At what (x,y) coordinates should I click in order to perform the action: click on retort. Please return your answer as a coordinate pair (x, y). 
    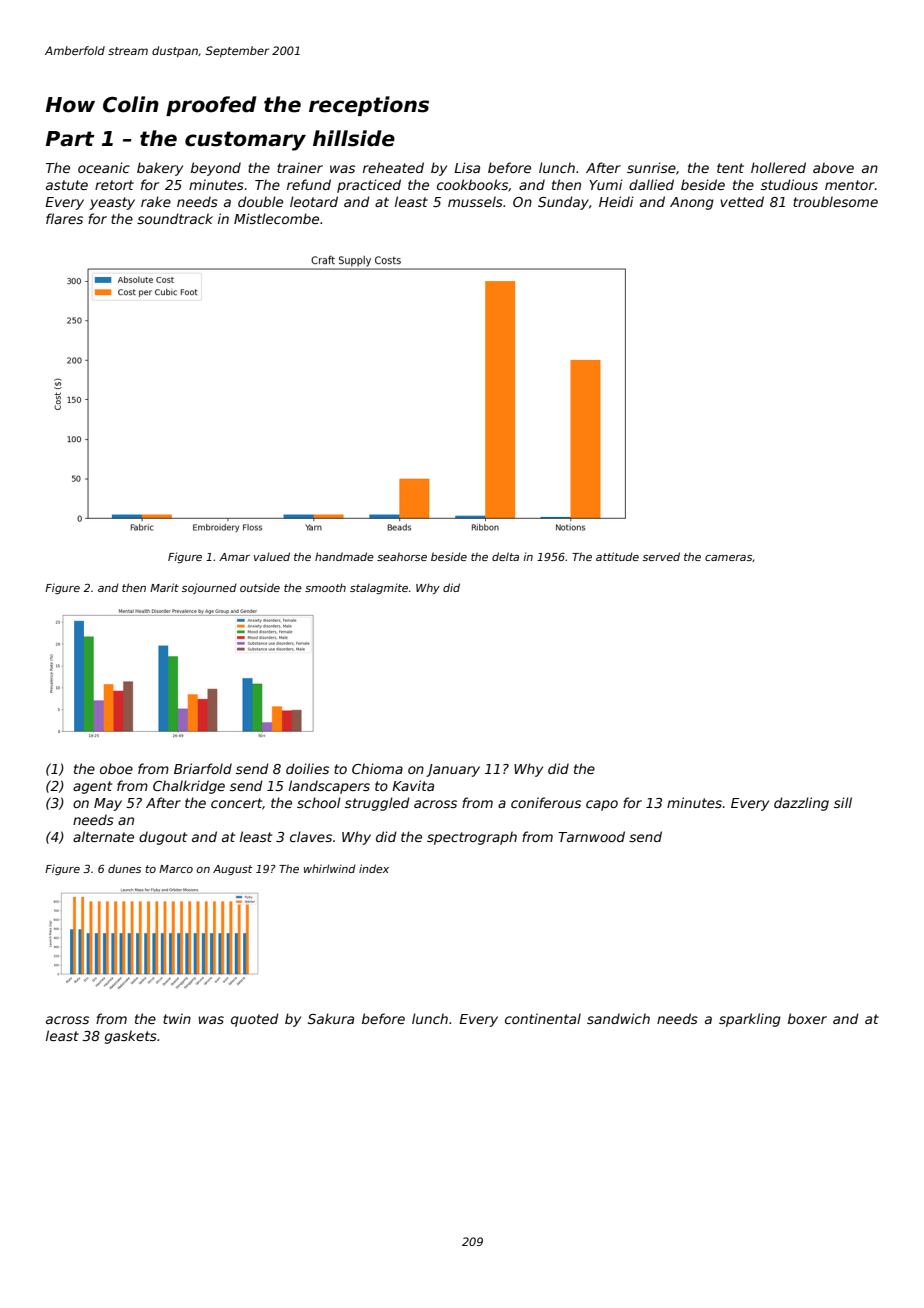
    Looking at the image, I should click on (114, 185).
